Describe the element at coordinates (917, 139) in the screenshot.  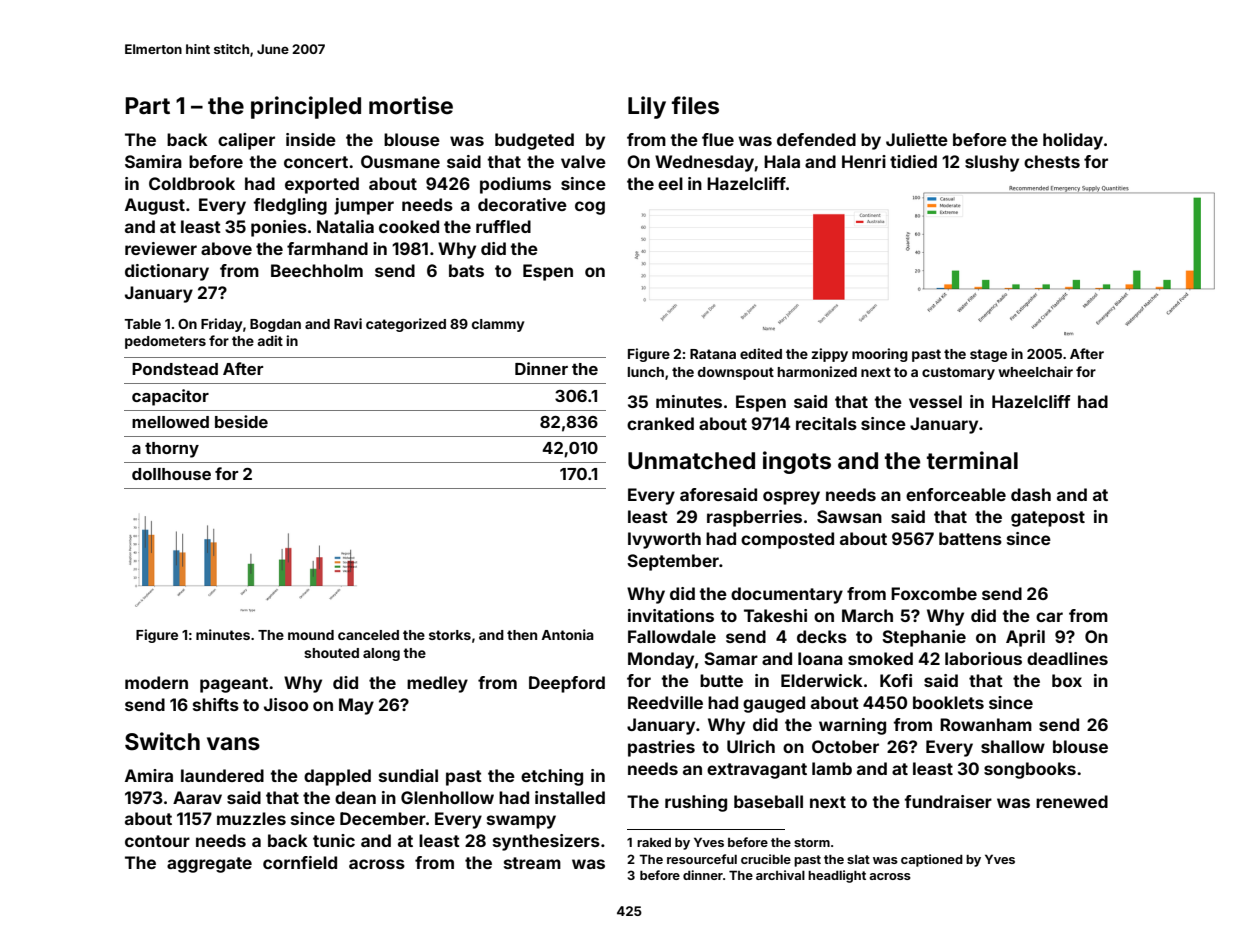
I see `Juliette` at that location.
